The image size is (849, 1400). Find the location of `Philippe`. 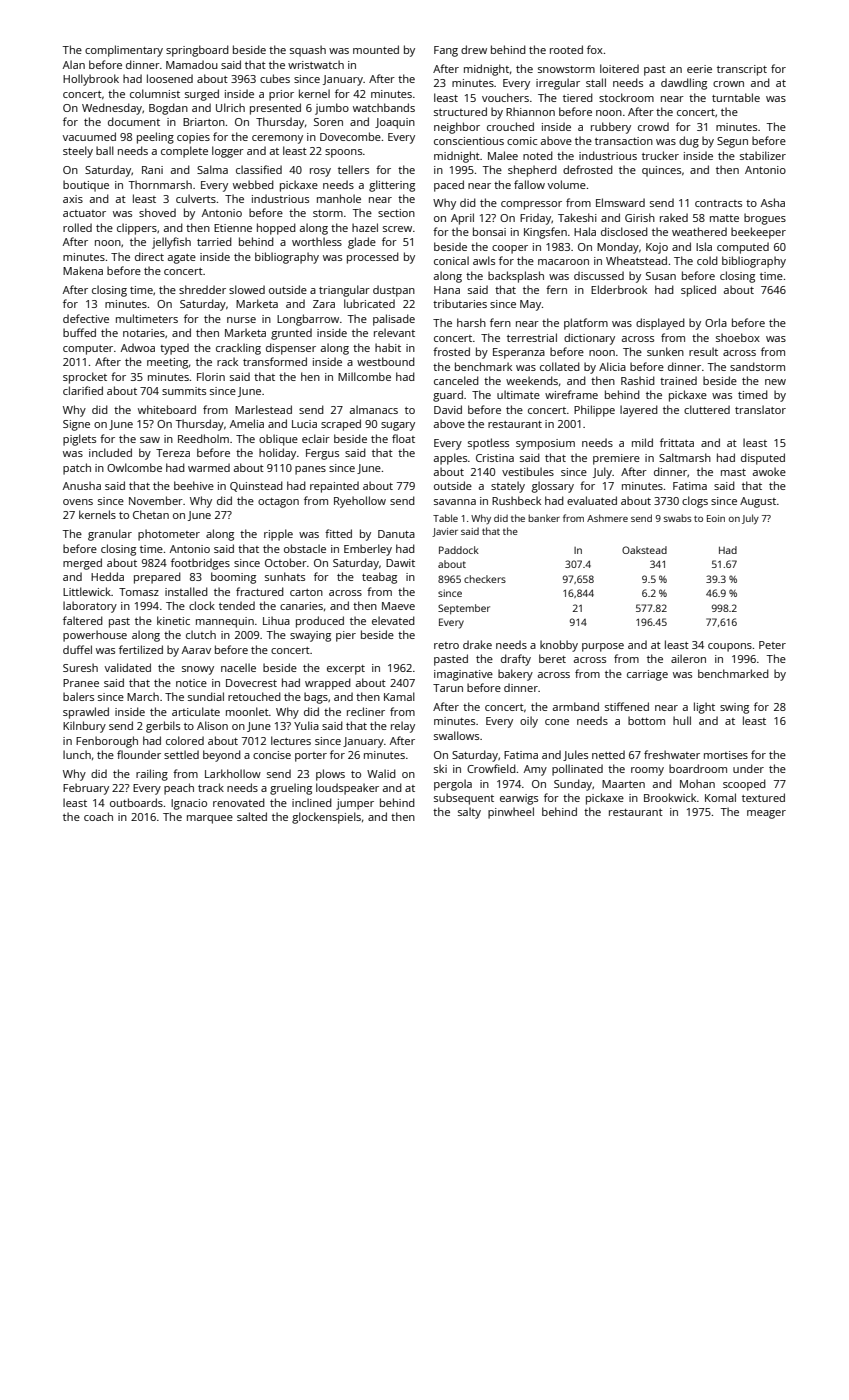

Philippe is located at coordinates (594, 411).
